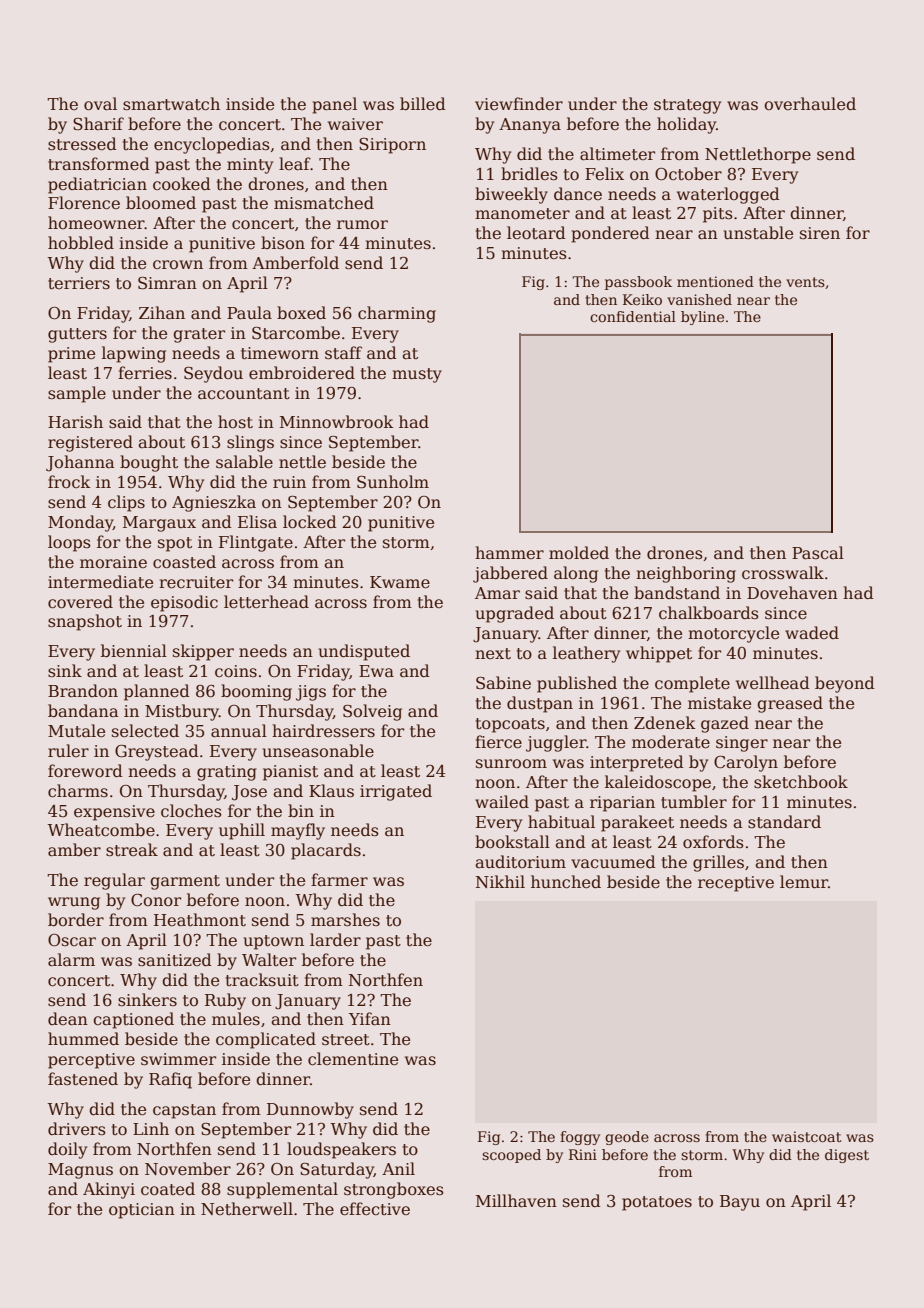 This document has height=1308, width=924. I want to click on beyond, so click(845, 684).
